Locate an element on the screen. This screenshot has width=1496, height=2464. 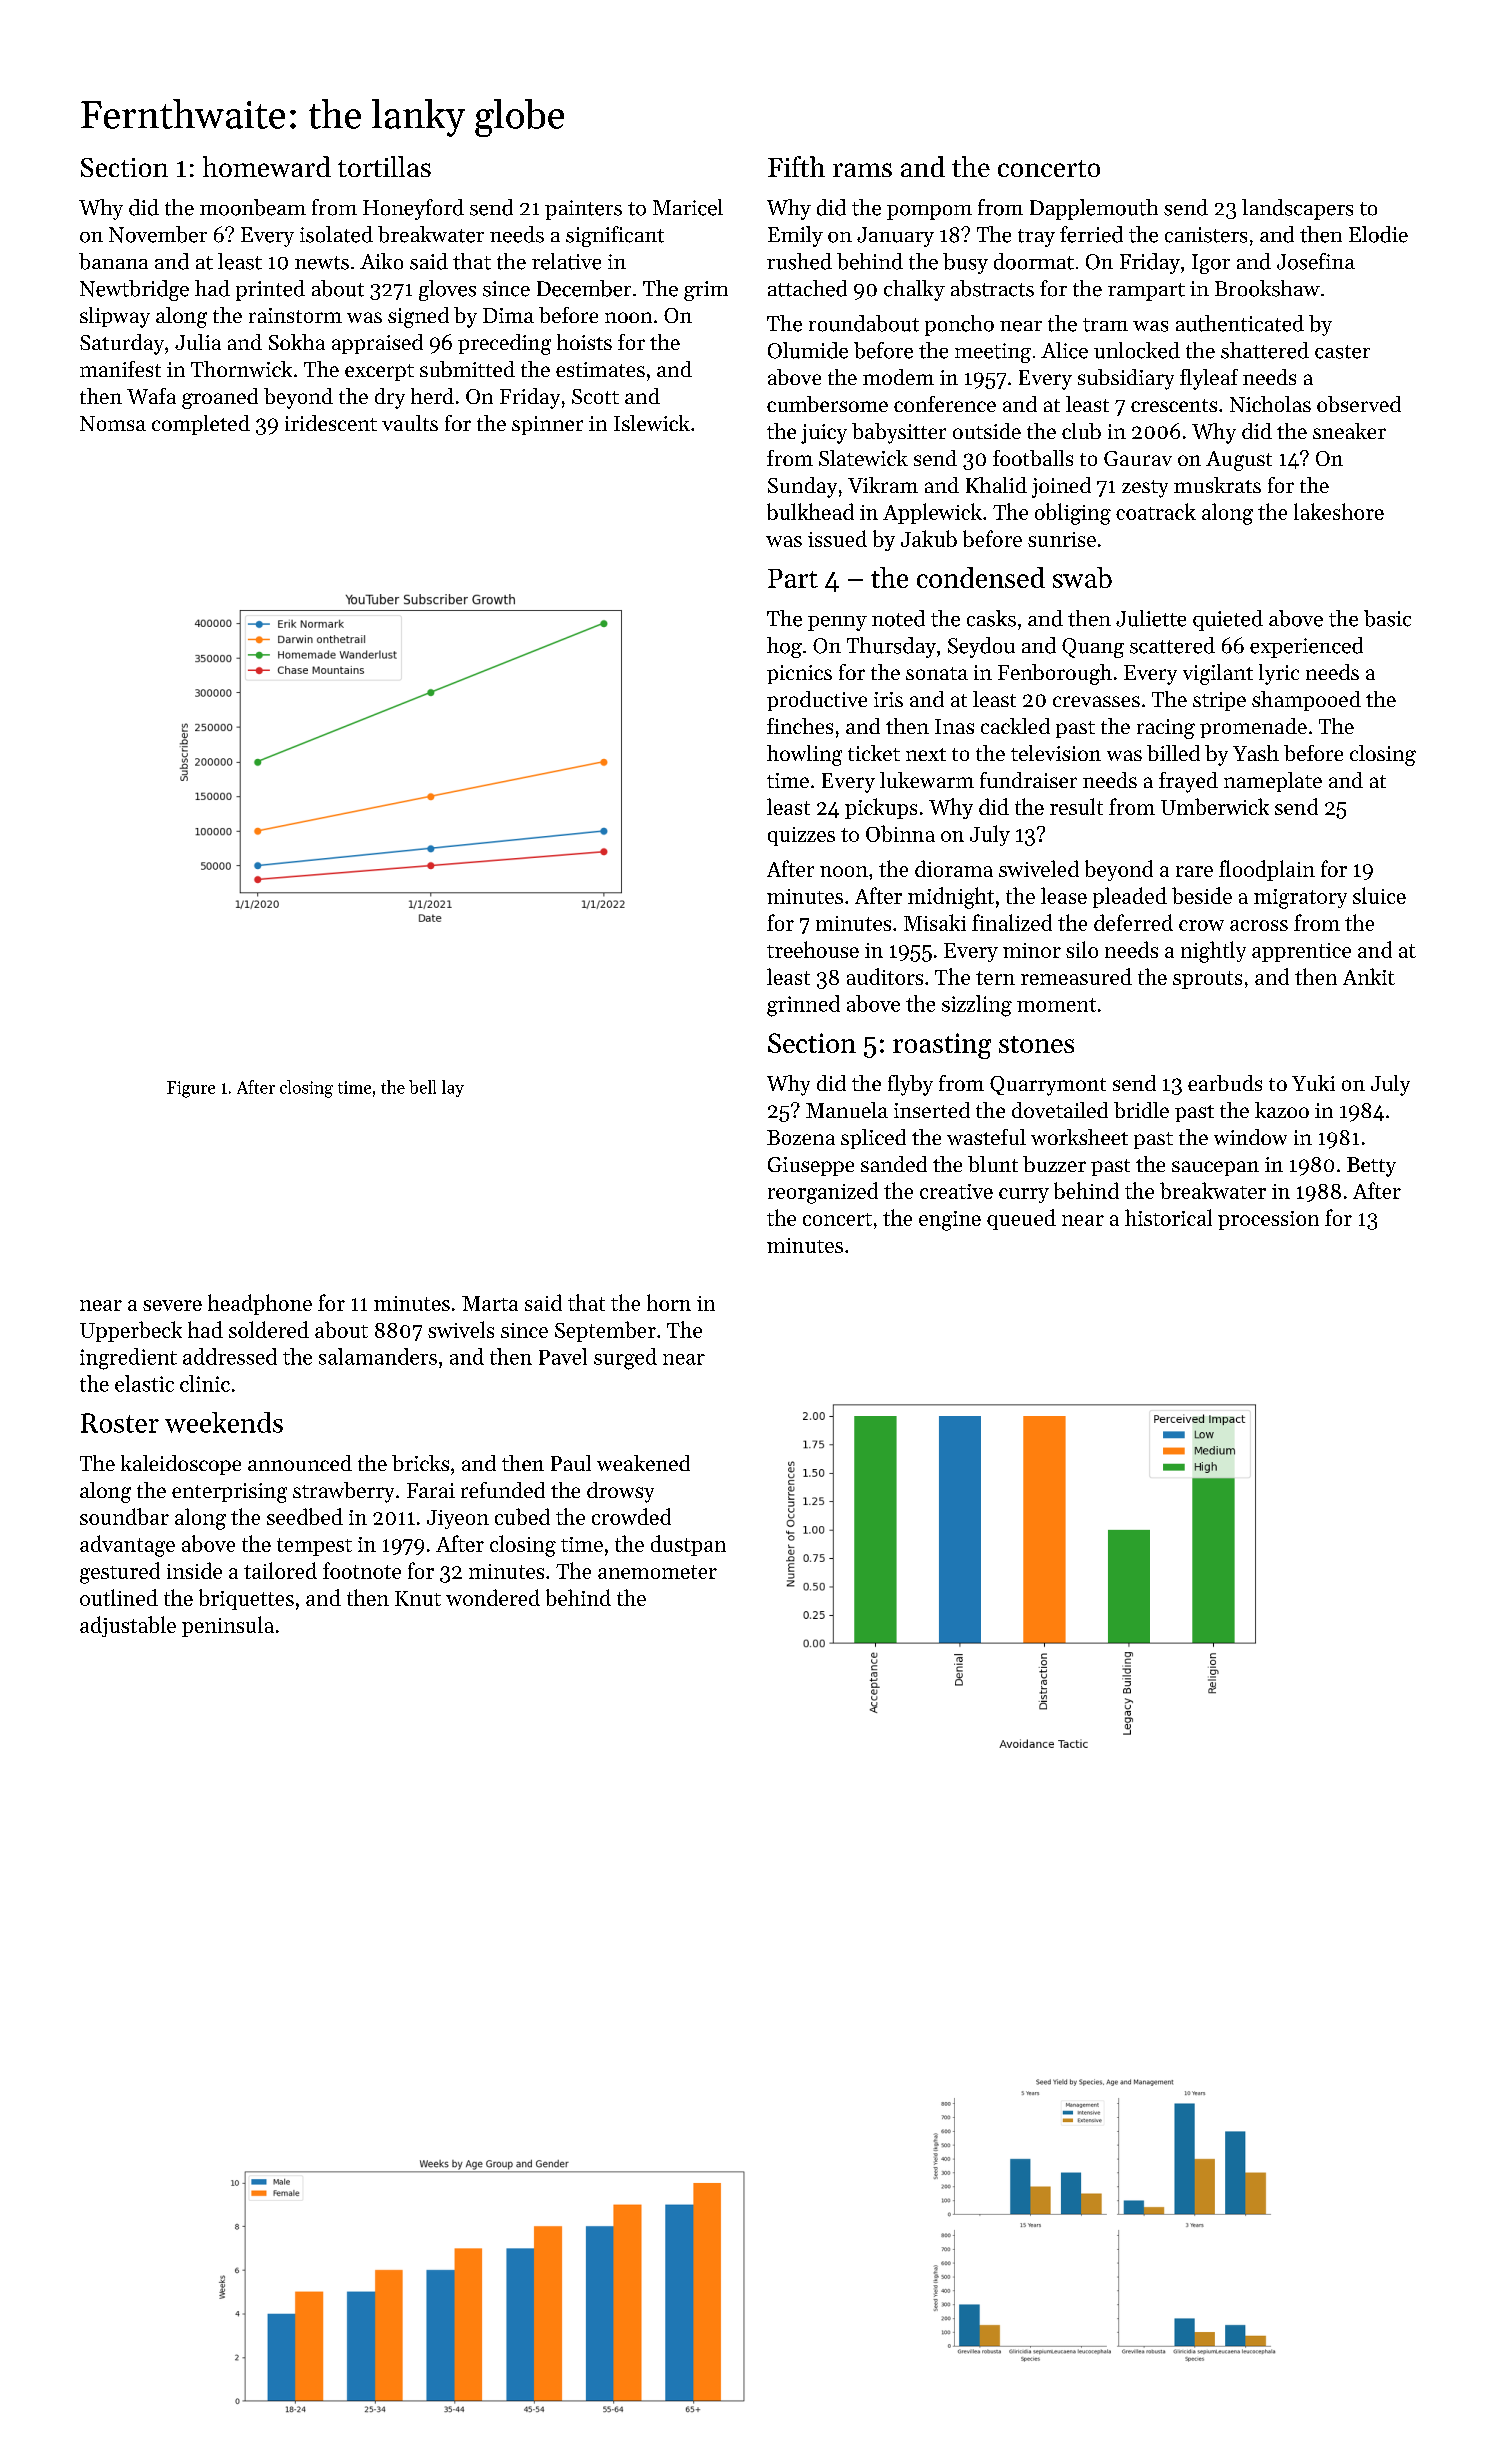
silo is located at coordinates (1082, 949).
